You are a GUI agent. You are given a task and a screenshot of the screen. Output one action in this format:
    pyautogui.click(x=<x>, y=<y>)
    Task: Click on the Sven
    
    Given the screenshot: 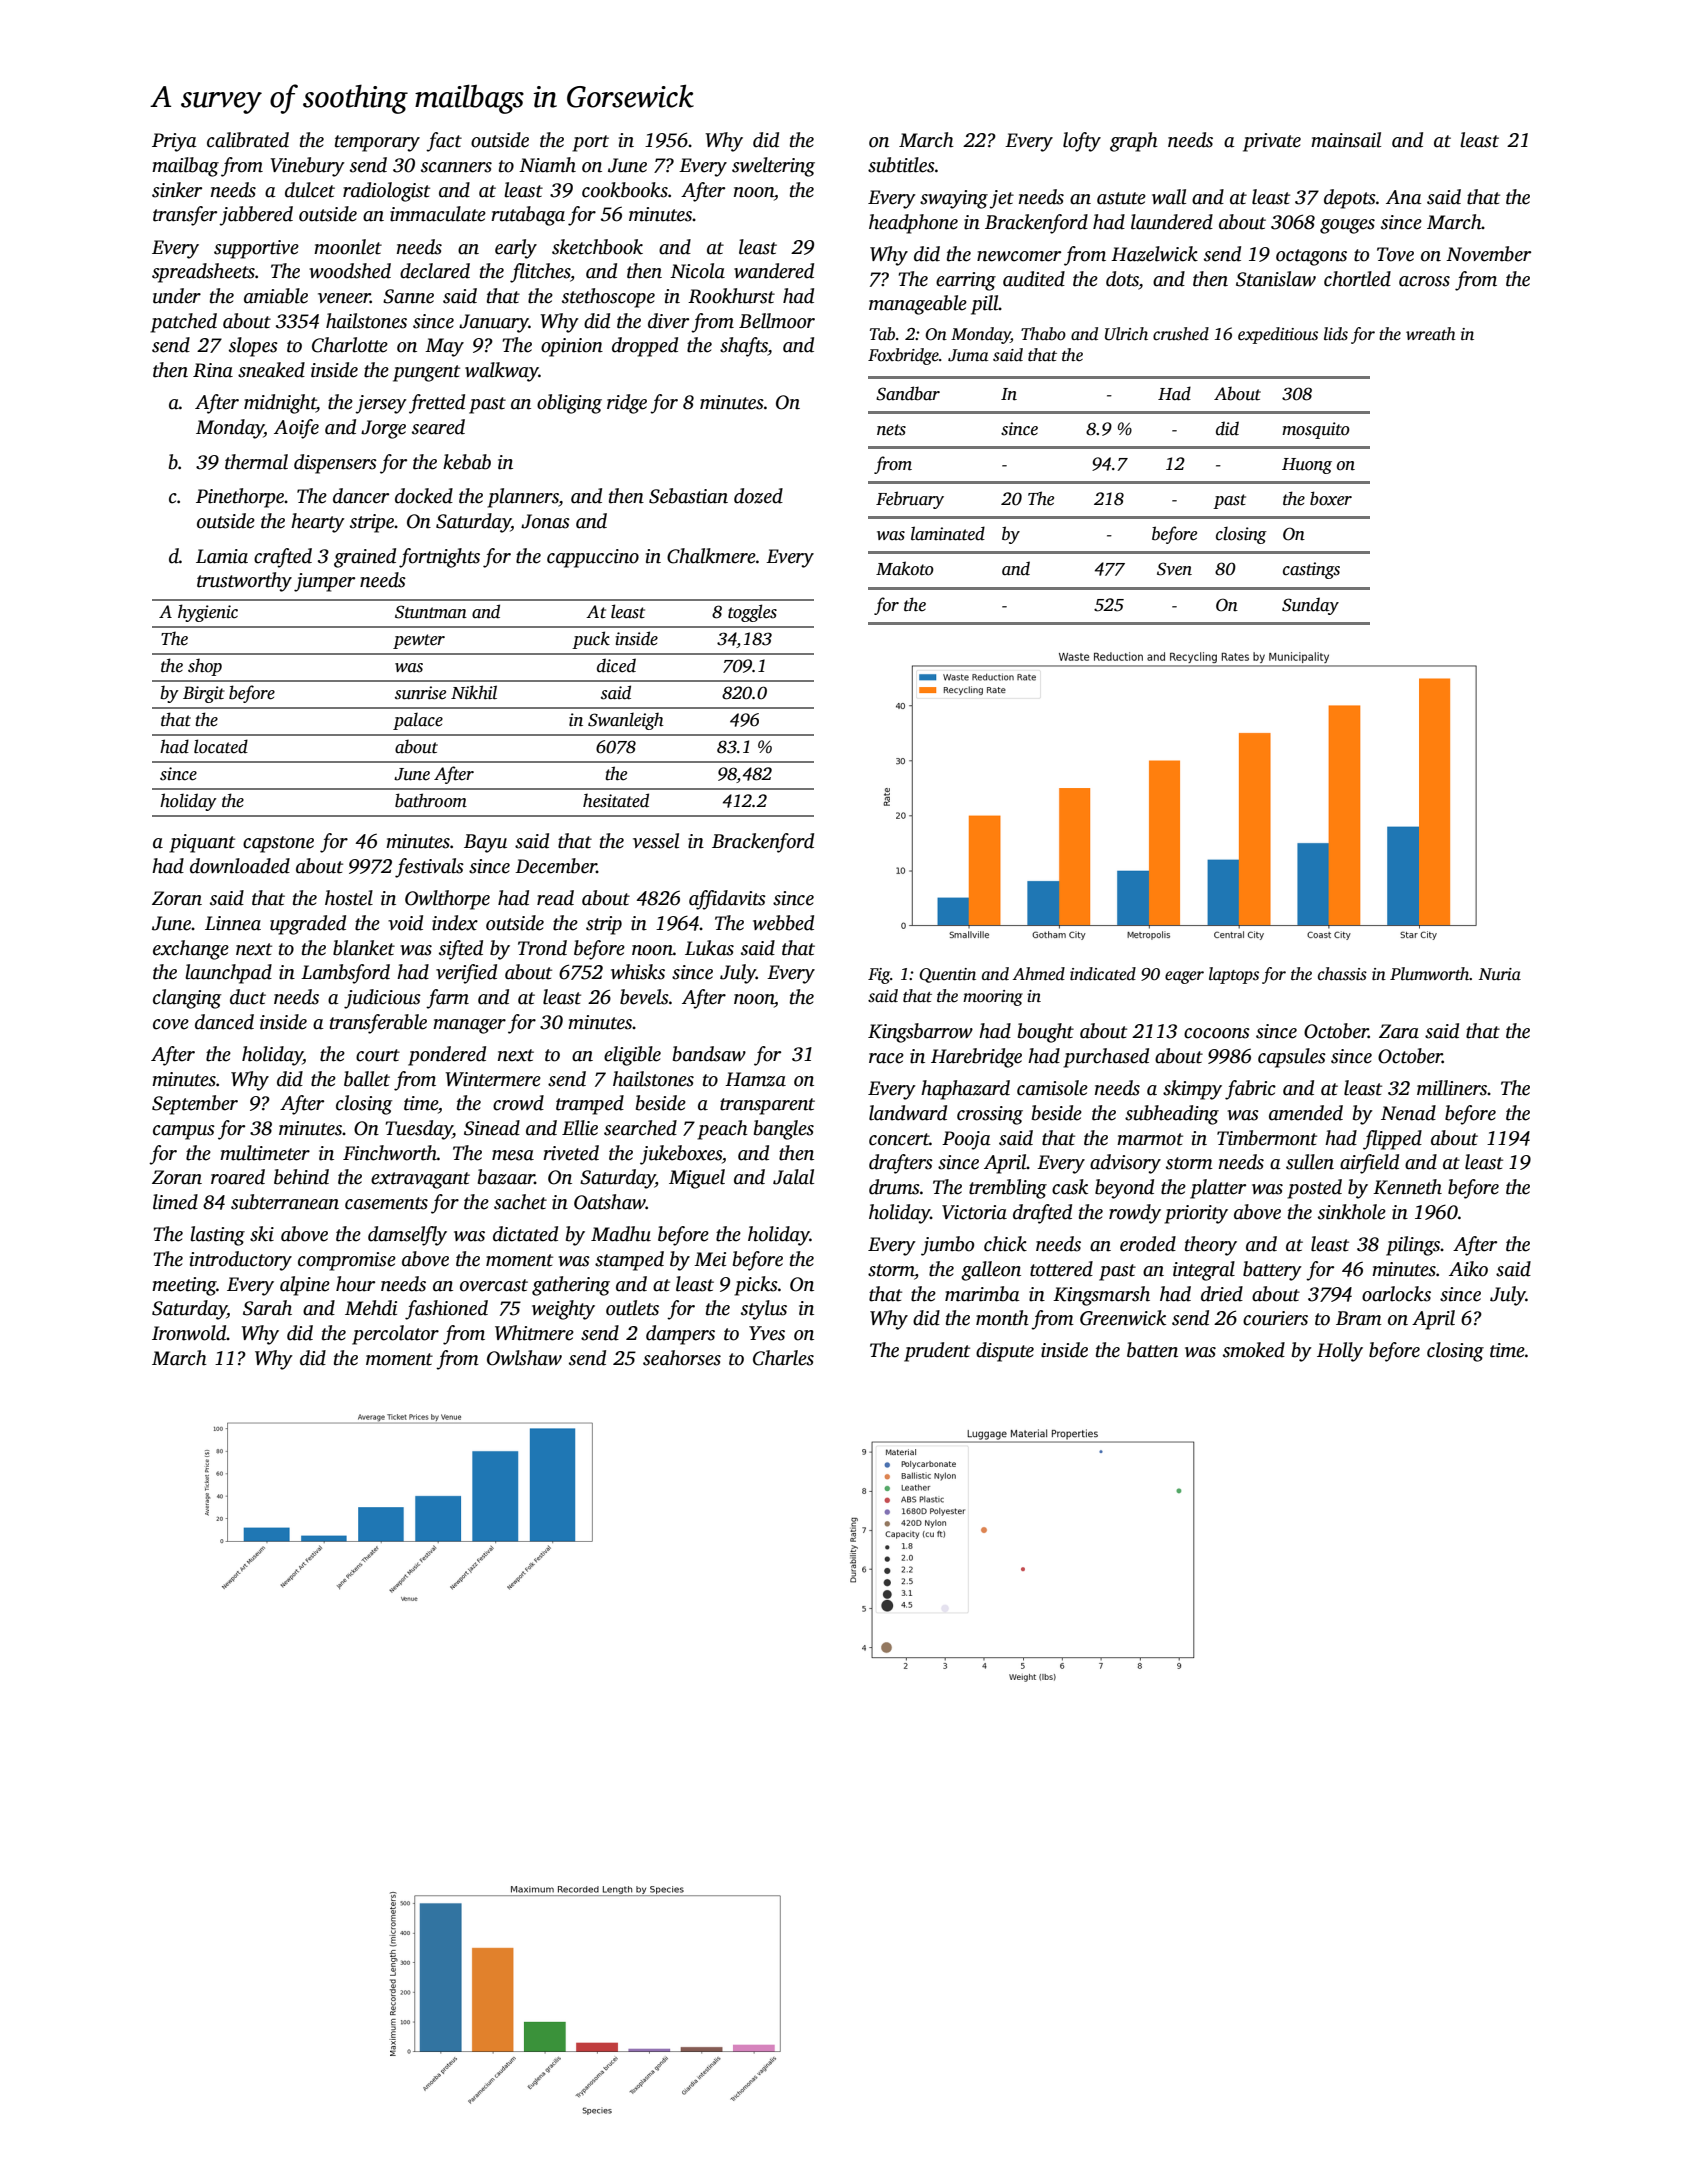 What is the action you would take?
    pyautogui.click(x=1174, y=569)
